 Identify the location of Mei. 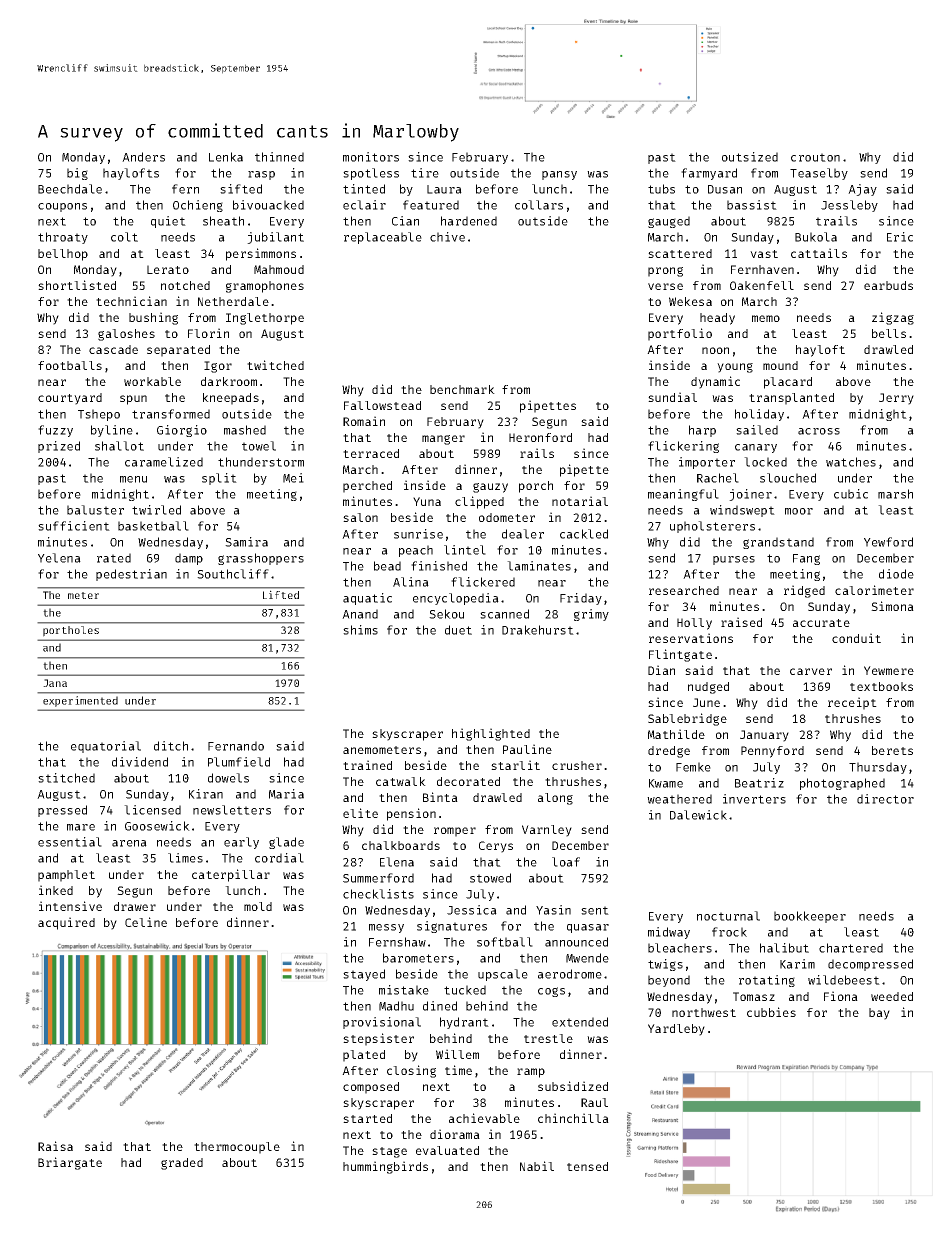
(293, 478).
